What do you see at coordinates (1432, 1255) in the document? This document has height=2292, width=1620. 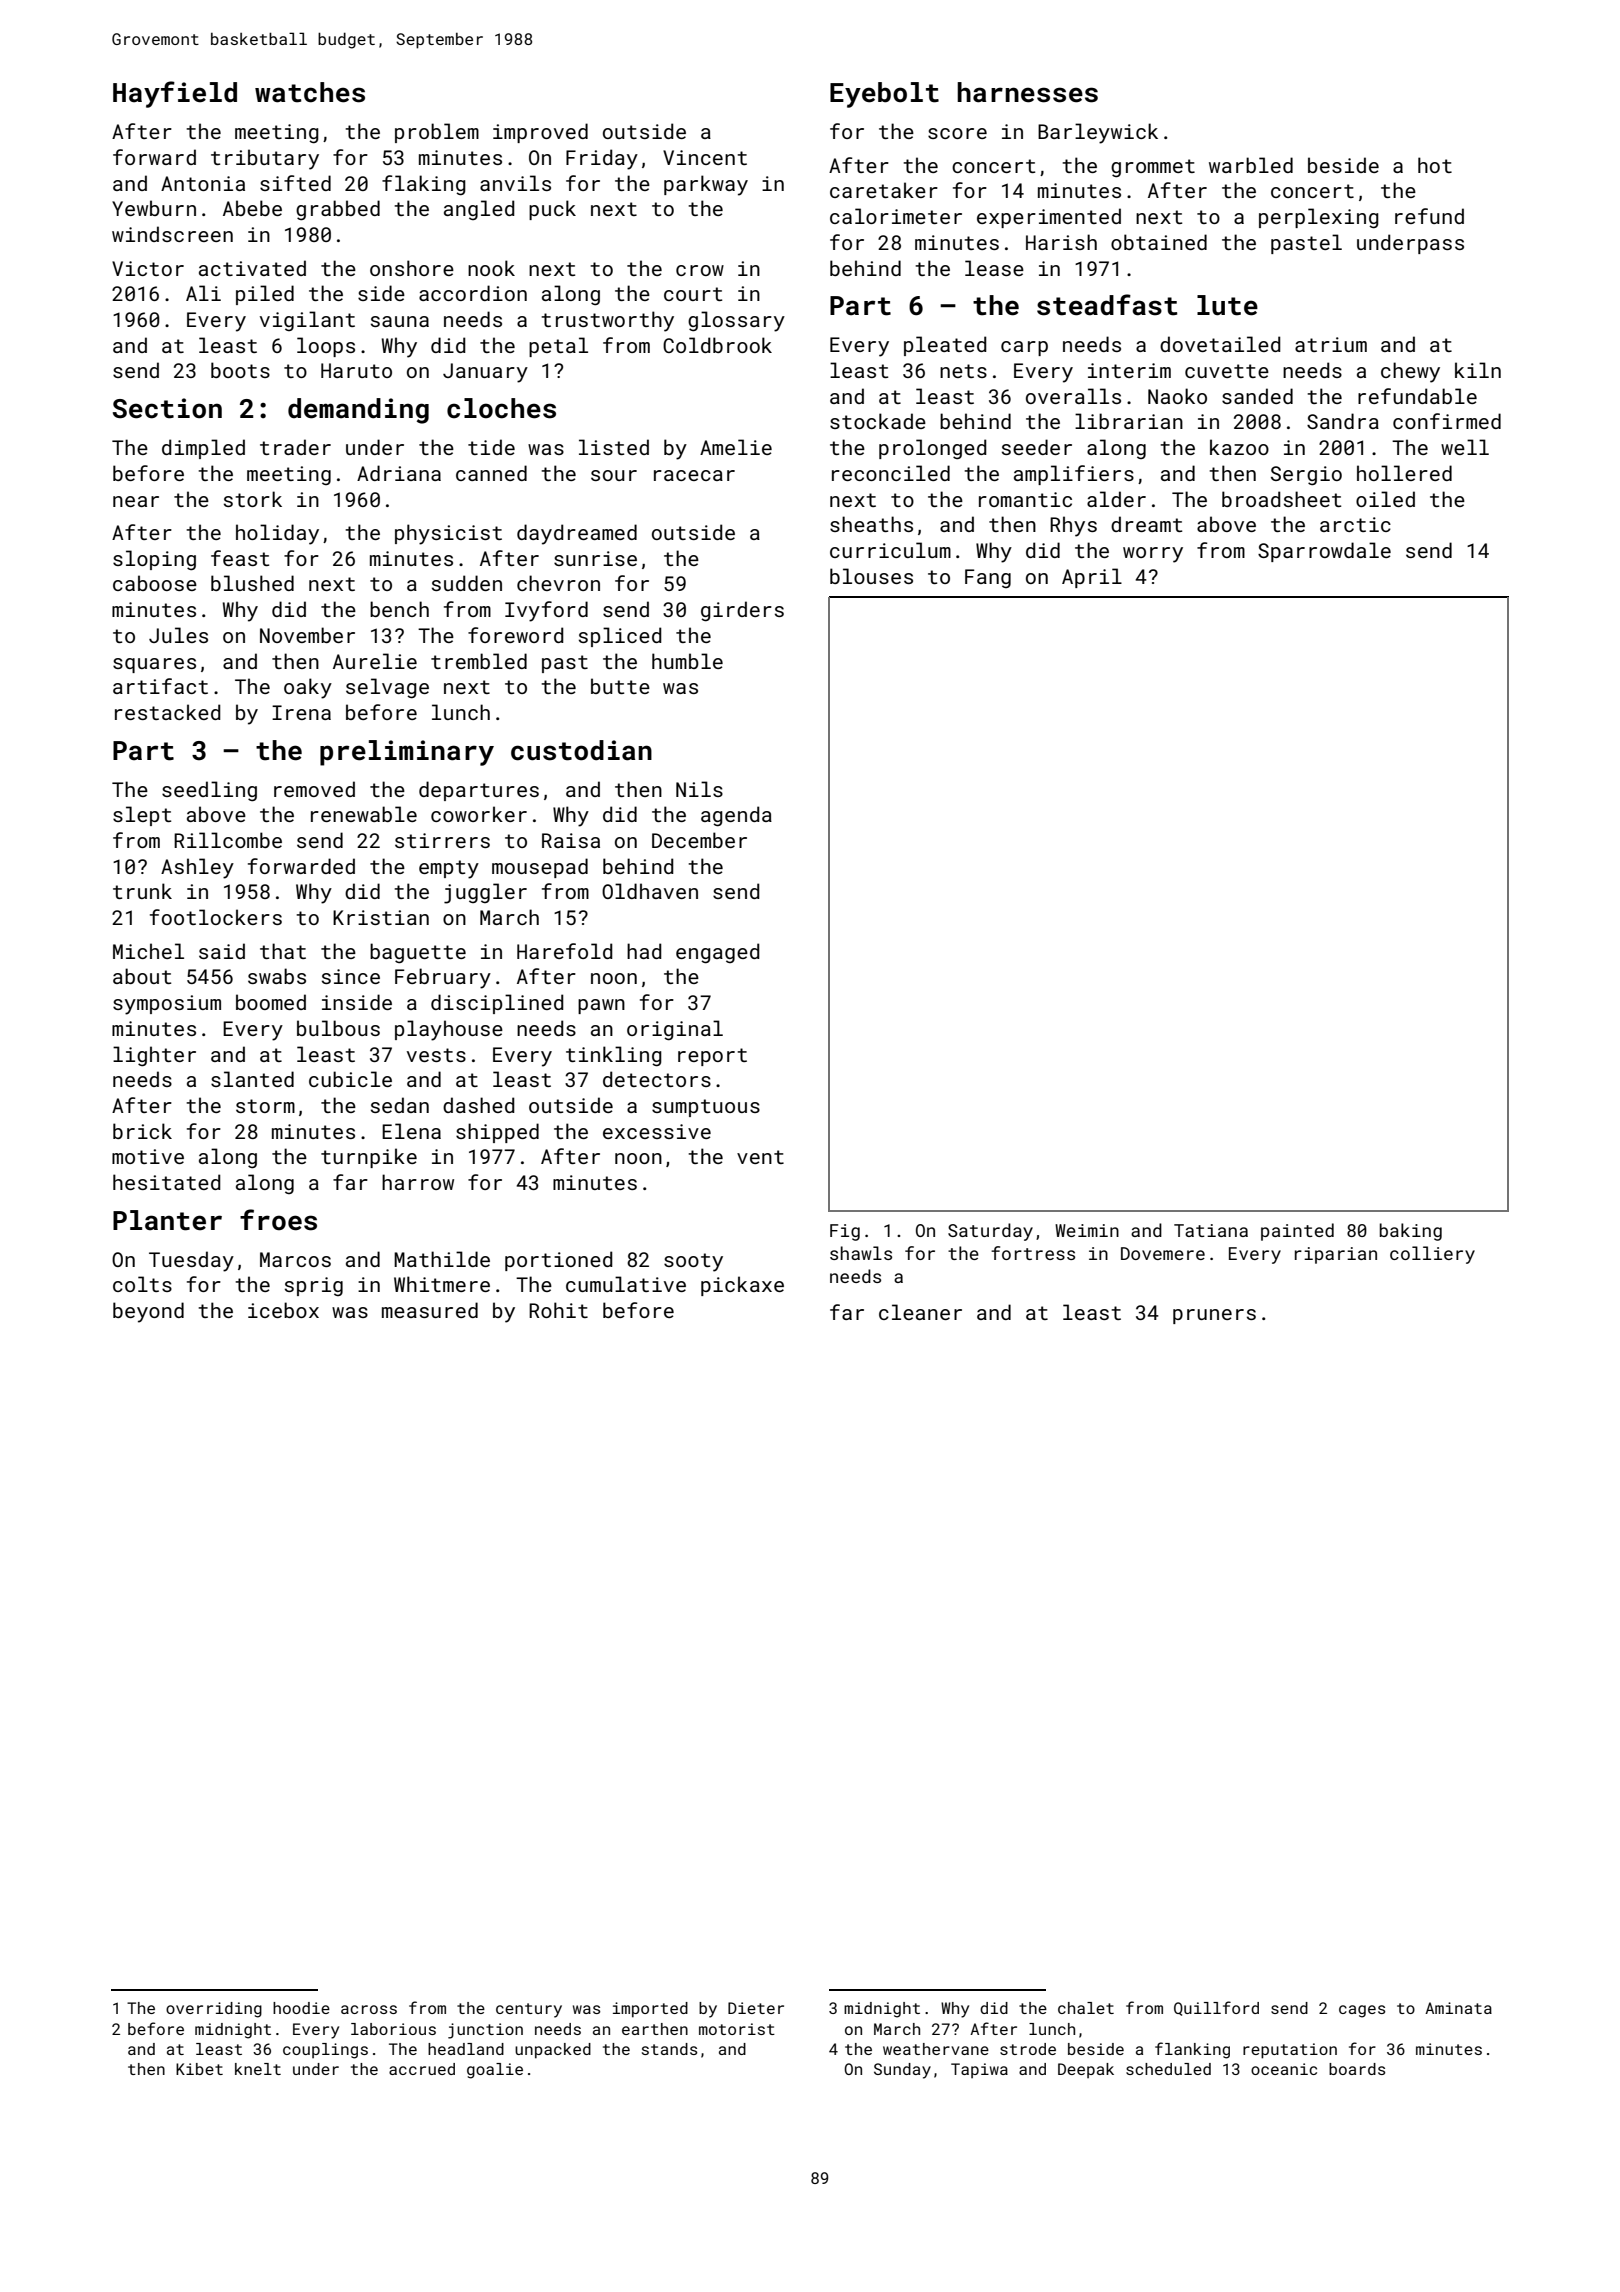 I see `colliery` at bounding box center [1432, 1255].
